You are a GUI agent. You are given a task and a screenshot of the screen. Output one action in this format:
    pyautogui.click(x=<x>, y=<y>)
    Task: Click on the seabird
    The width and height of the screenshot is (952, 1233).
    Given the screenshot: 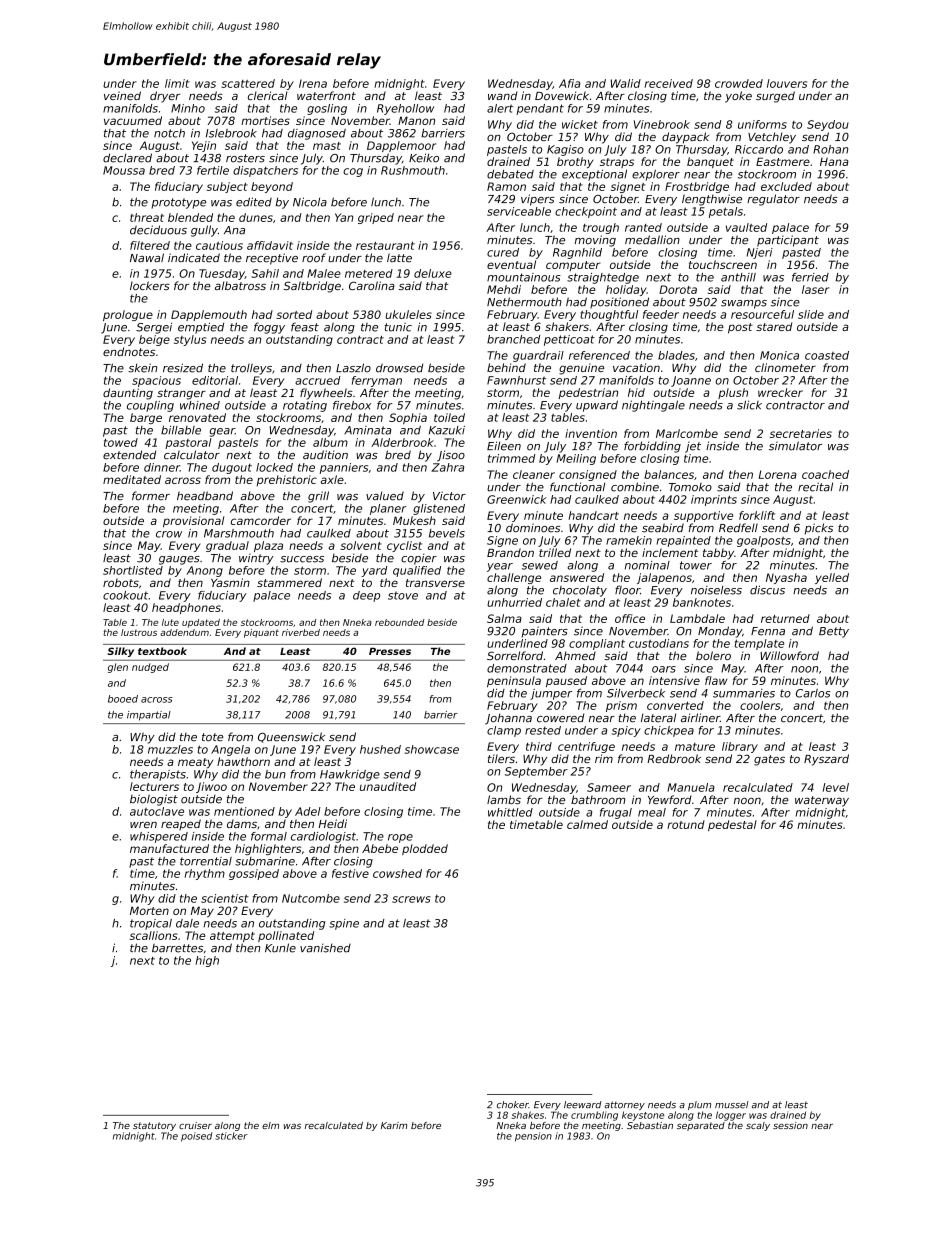 What is the action you would take?
    pyautogui.click(x=663, y=528)
